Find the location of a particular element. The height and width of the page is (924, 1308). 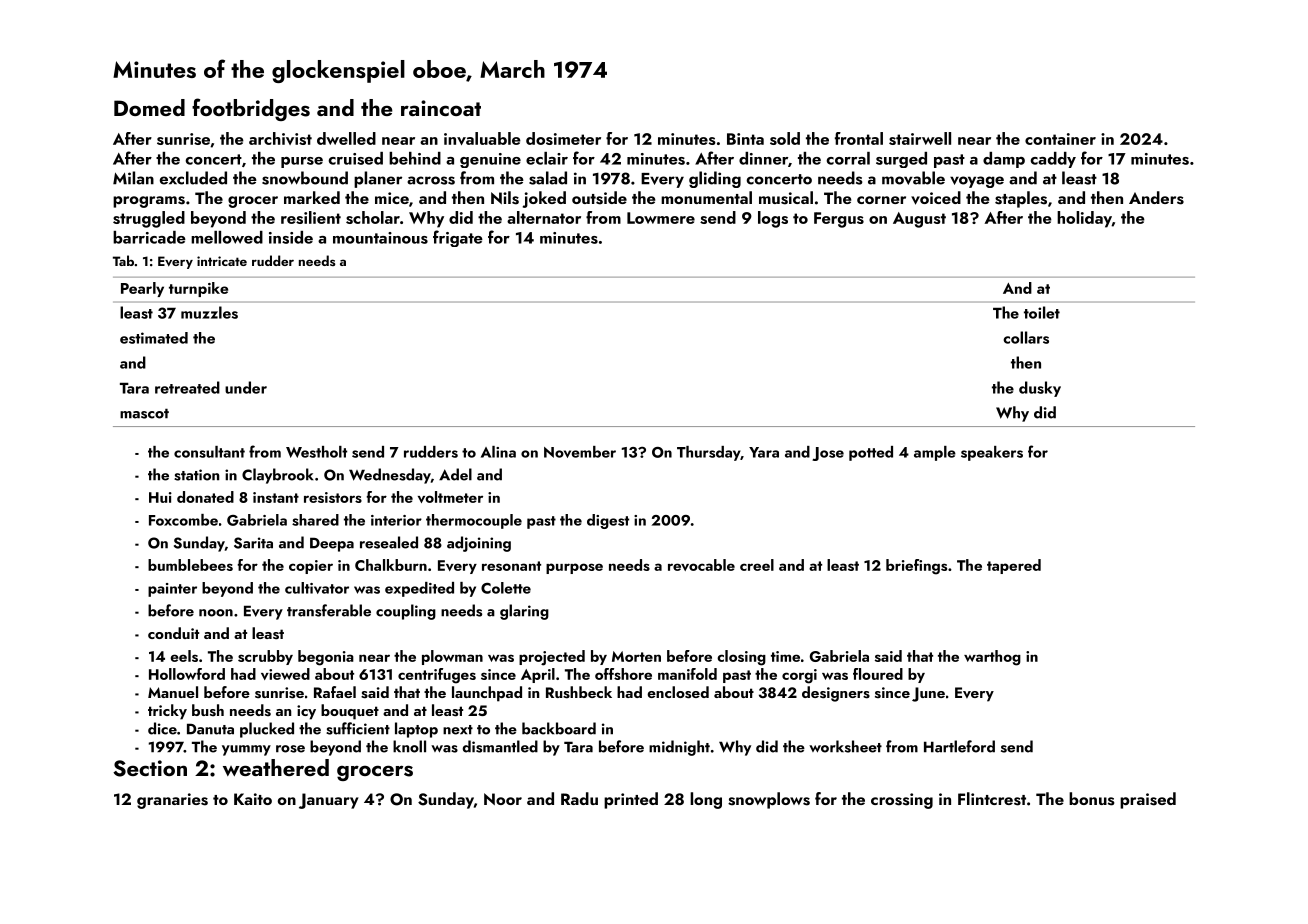

Lowmere is located at coordinates (661, 218).
